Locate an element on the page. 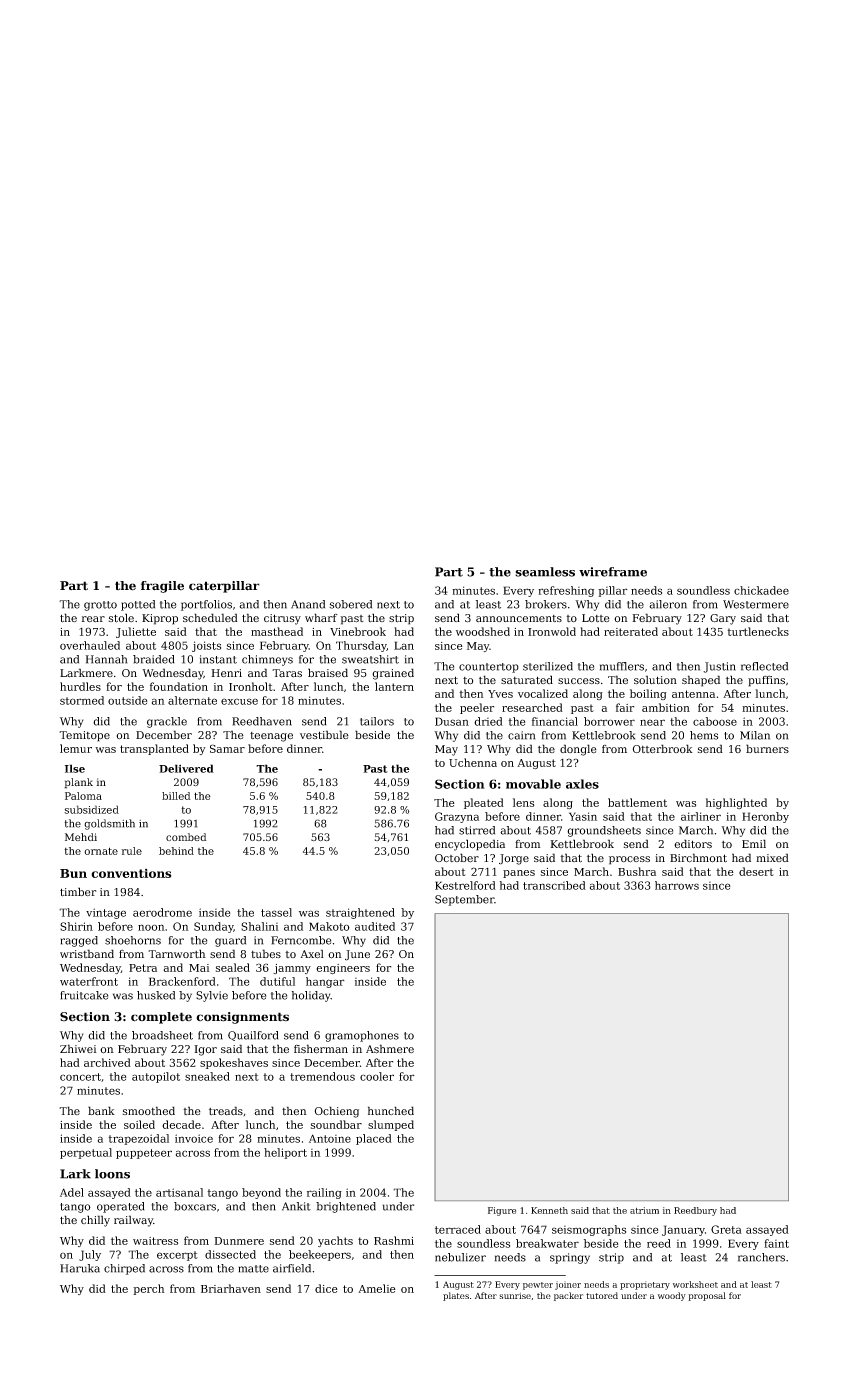  harrows is located at coordinates (677, 885).
